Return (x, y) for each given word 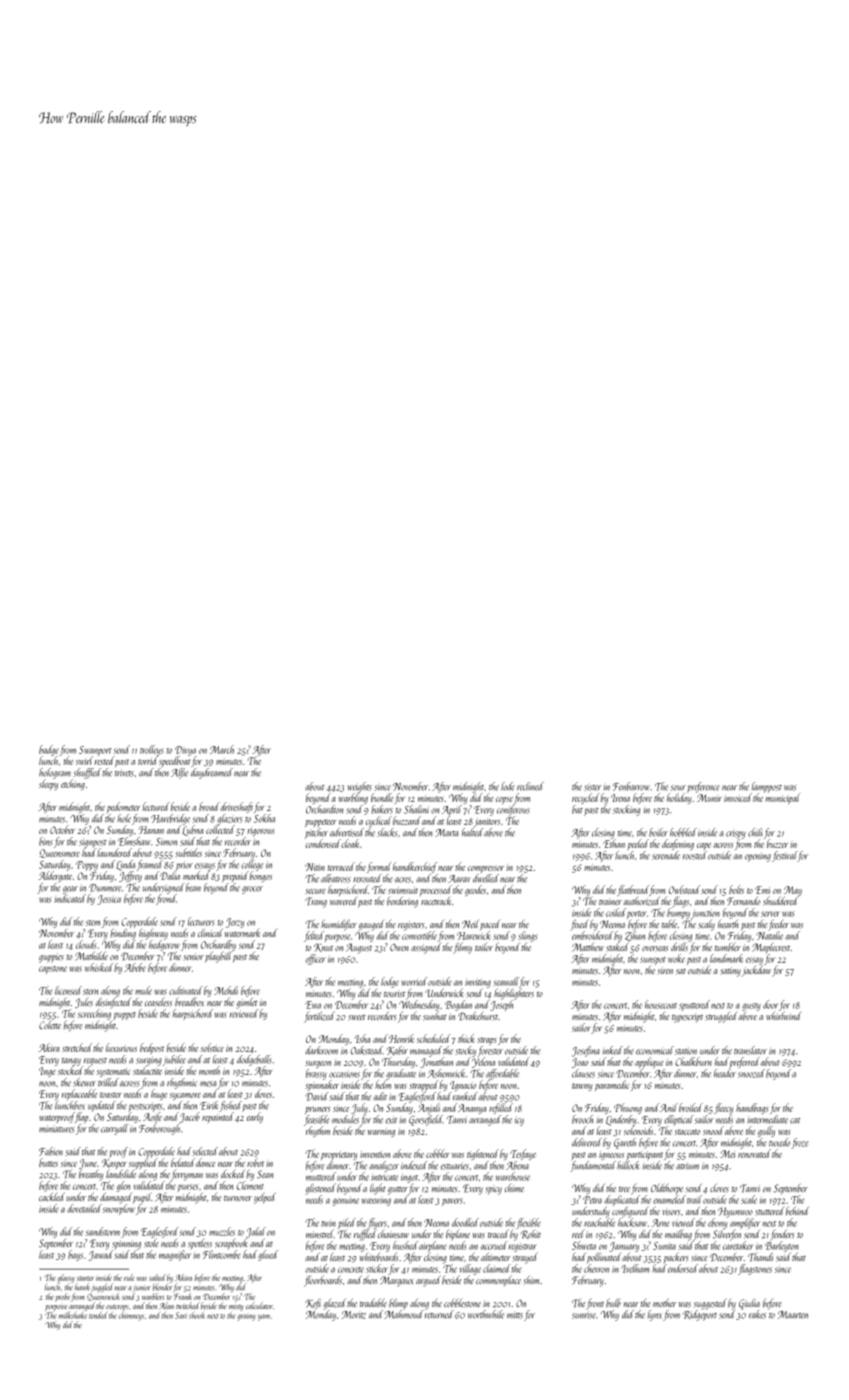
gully (766, 1131)
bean (193, 887)
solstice (212, 1047)
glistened (321, 1189)
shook (197, 1315)
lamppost (767, 787)
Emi (762, 890)
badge (49, 750)
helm (383, 1084)
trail (694, 1199)
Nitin (315, 867)
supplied (143, 1163)
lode (508, 786)
